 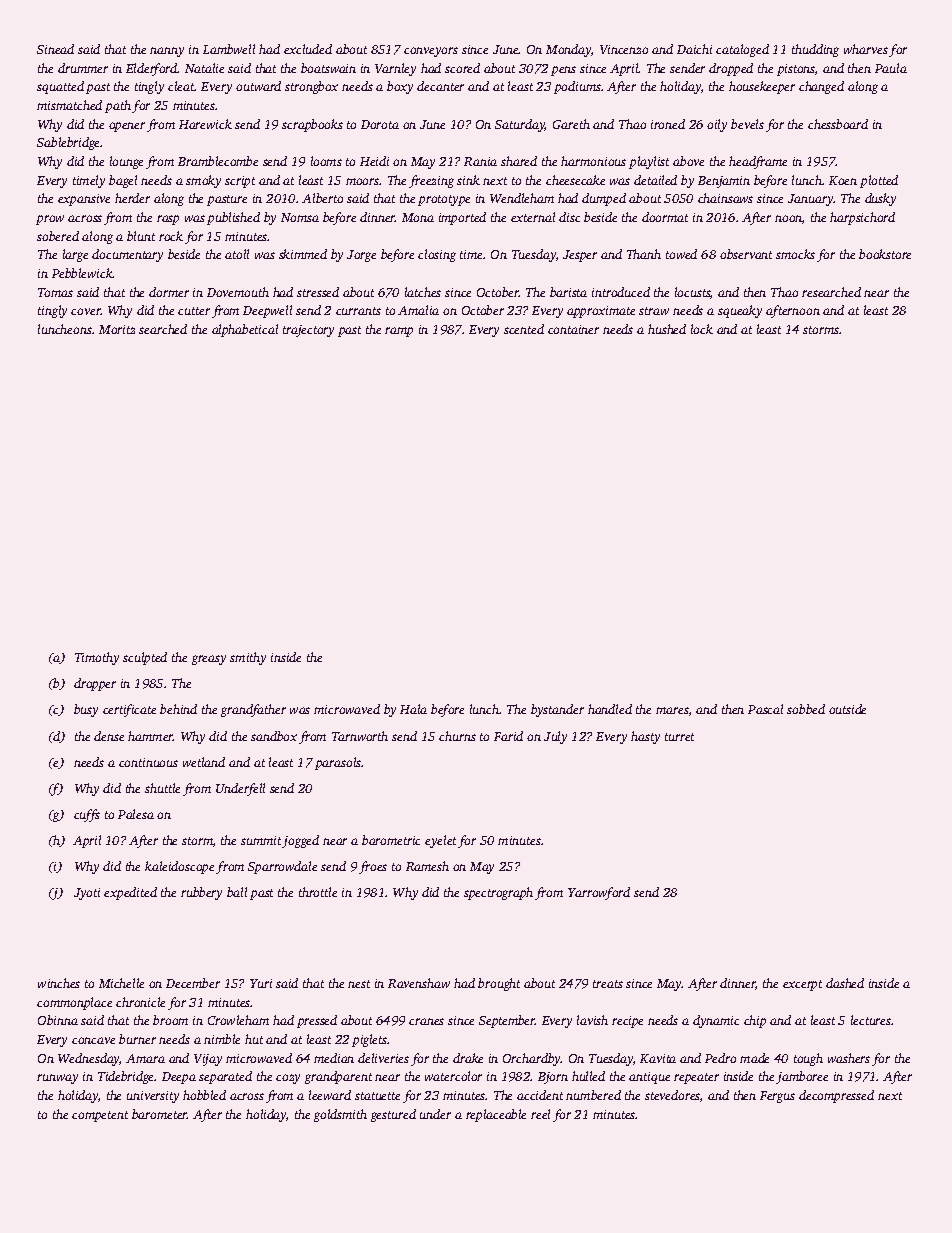 What do you see at coordinates (399, 332) in the page?
I see `ramp` at bounding box center [399, 332].
